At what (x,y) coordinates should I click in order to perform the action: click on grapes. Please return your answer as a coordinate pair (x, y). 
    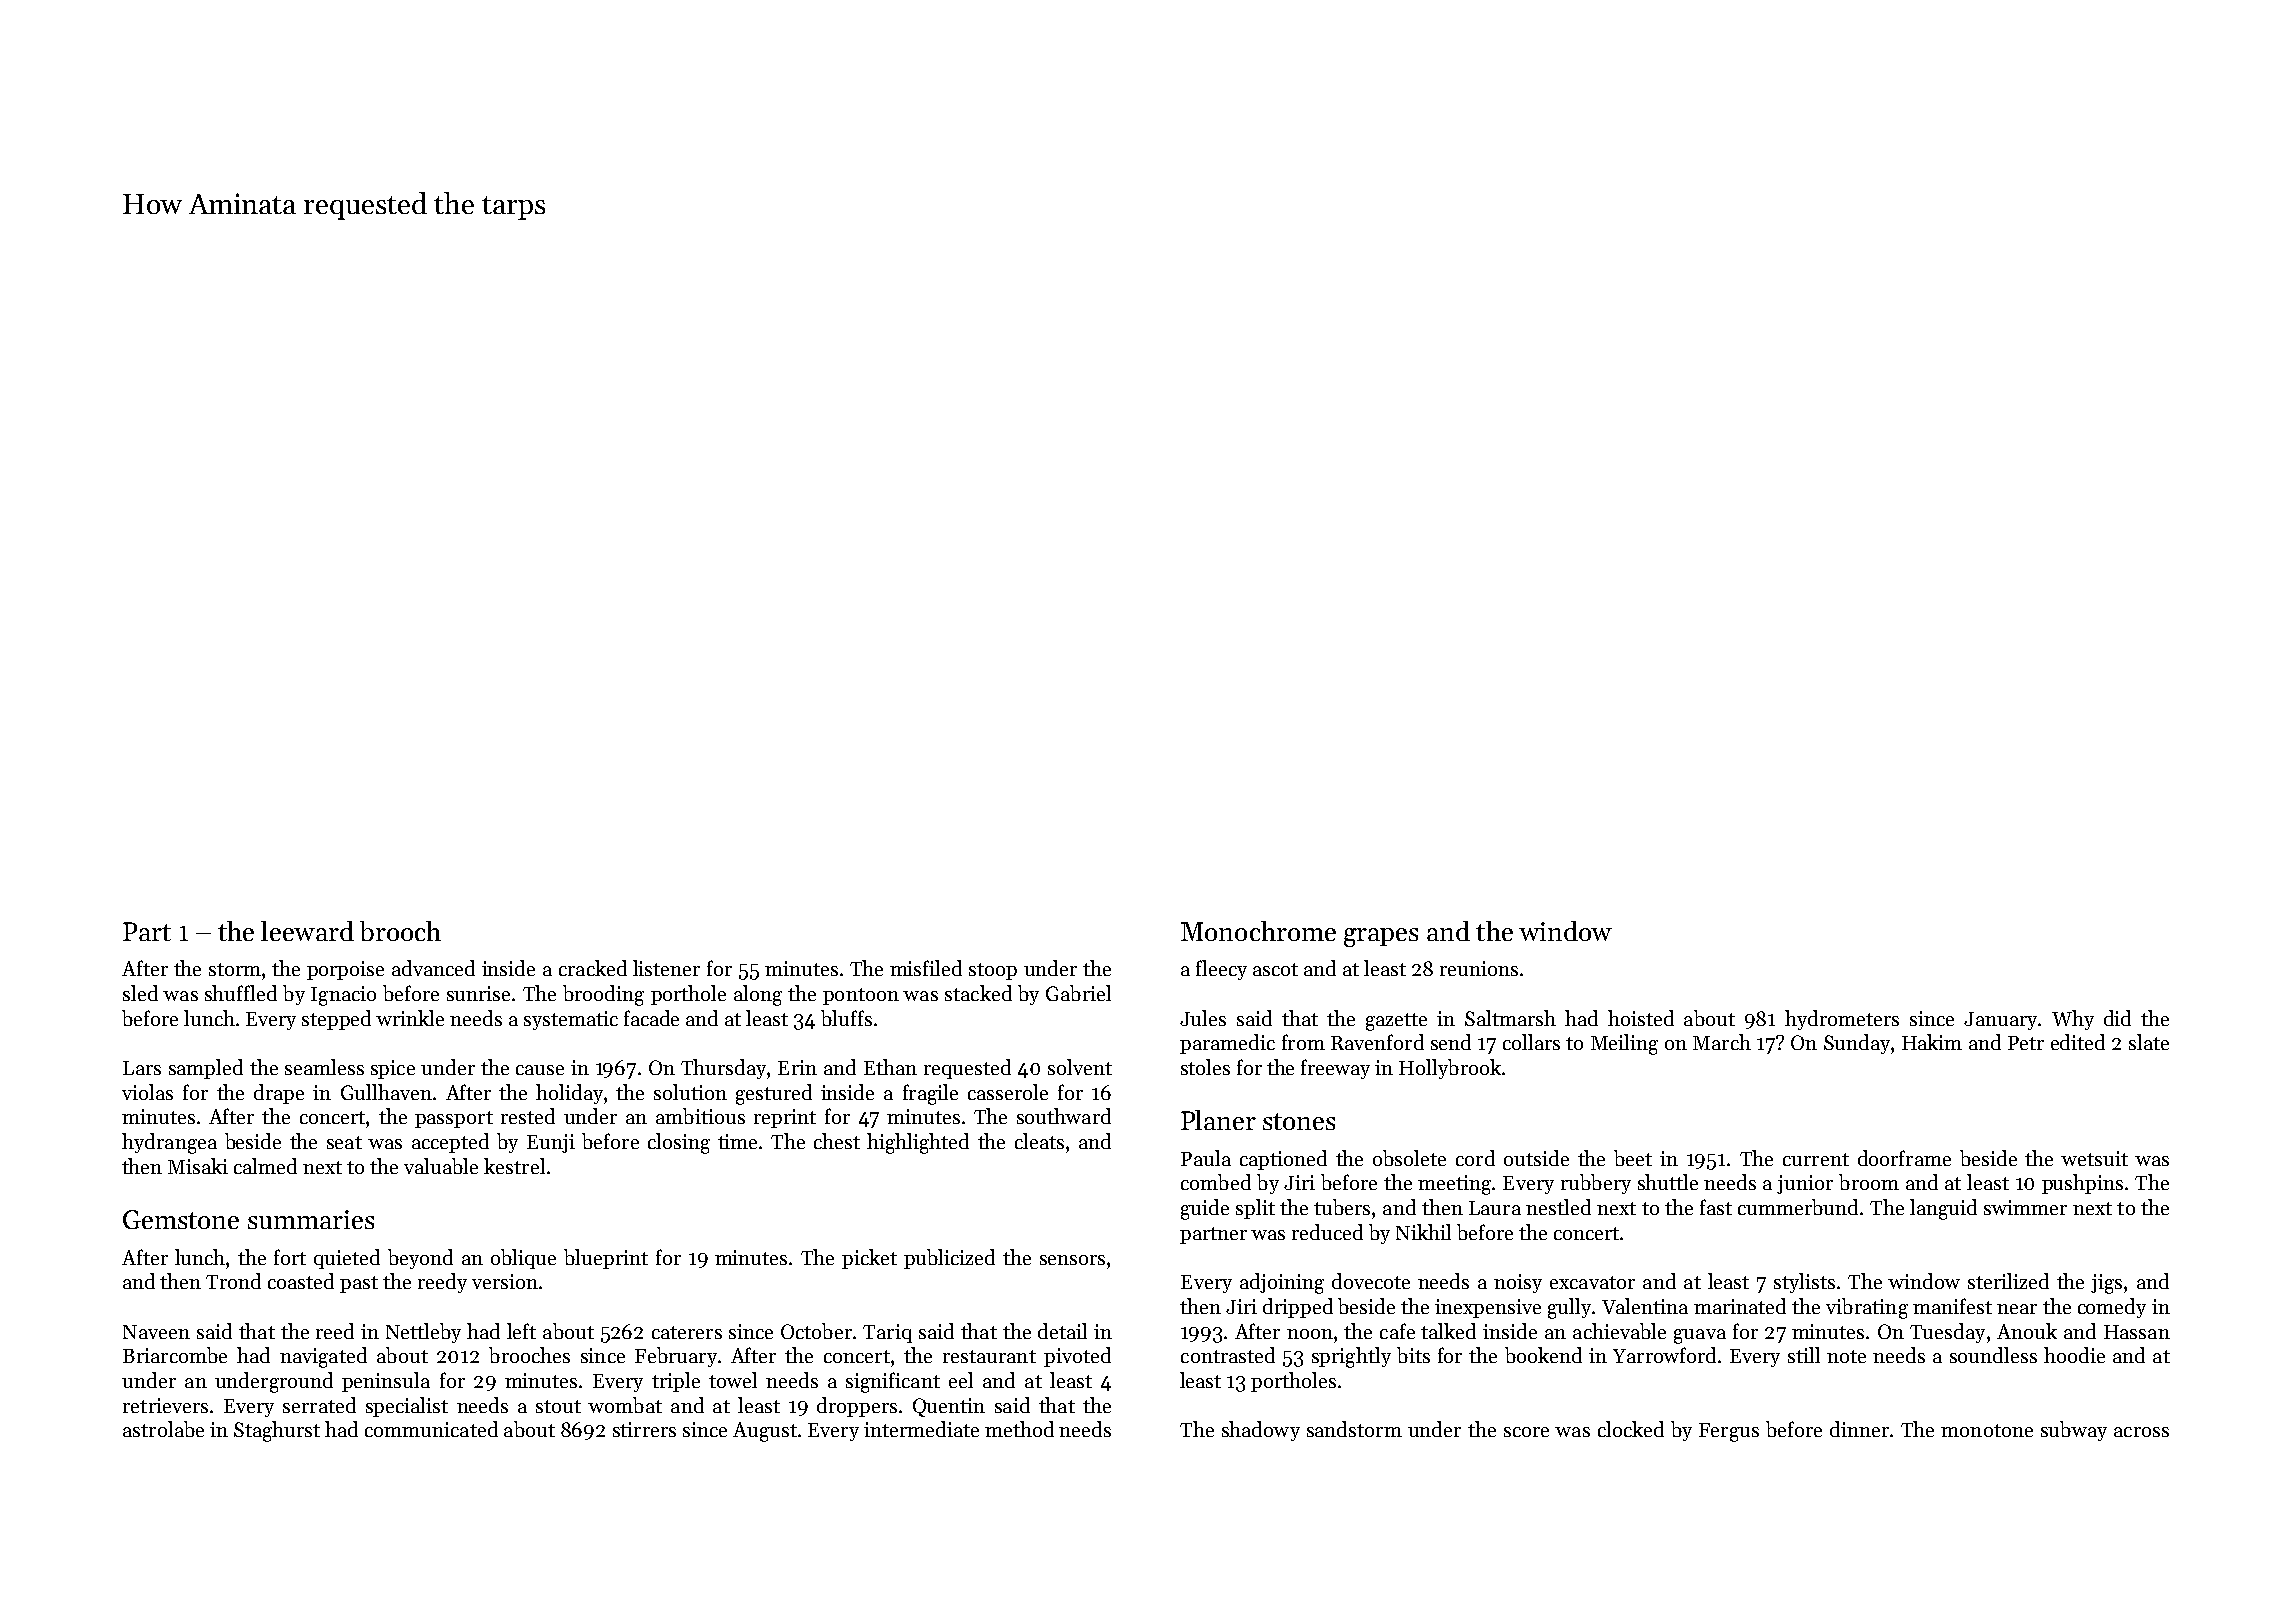
    Looking at the image, I should click on (1381, 937).
